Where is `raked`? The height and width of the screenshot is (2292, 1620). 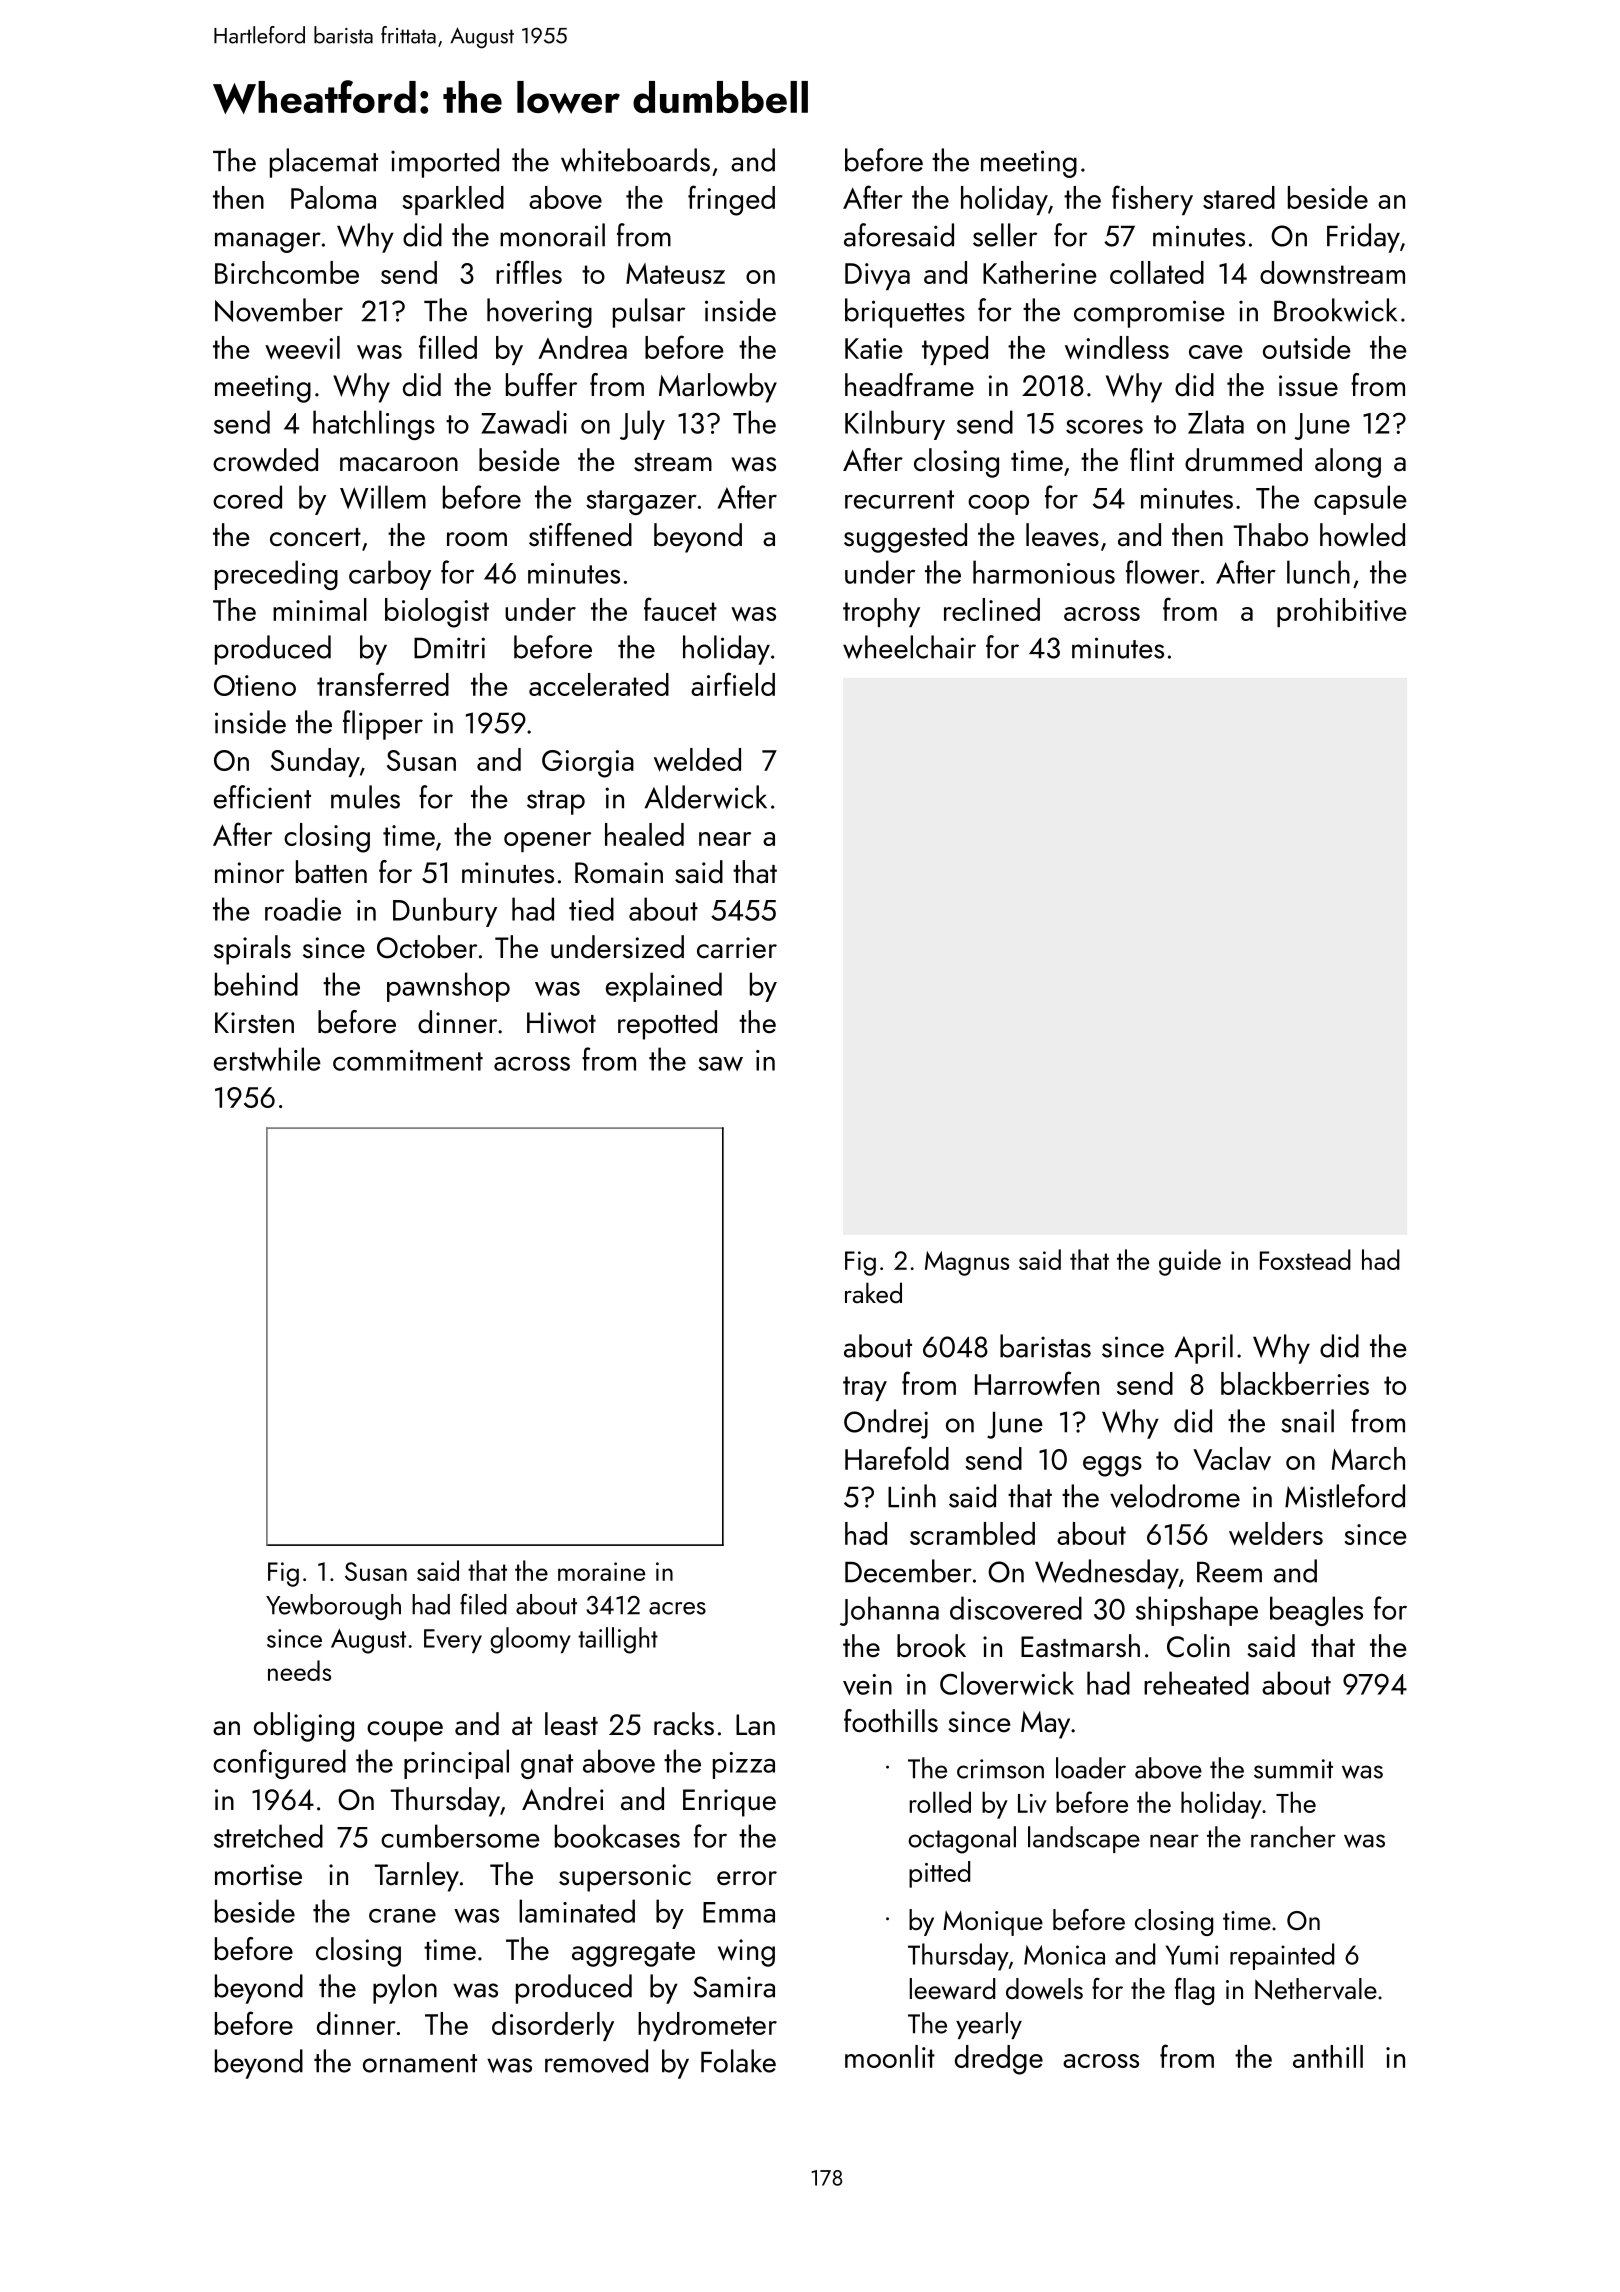
raked is located at coordinates (873, 1292).
